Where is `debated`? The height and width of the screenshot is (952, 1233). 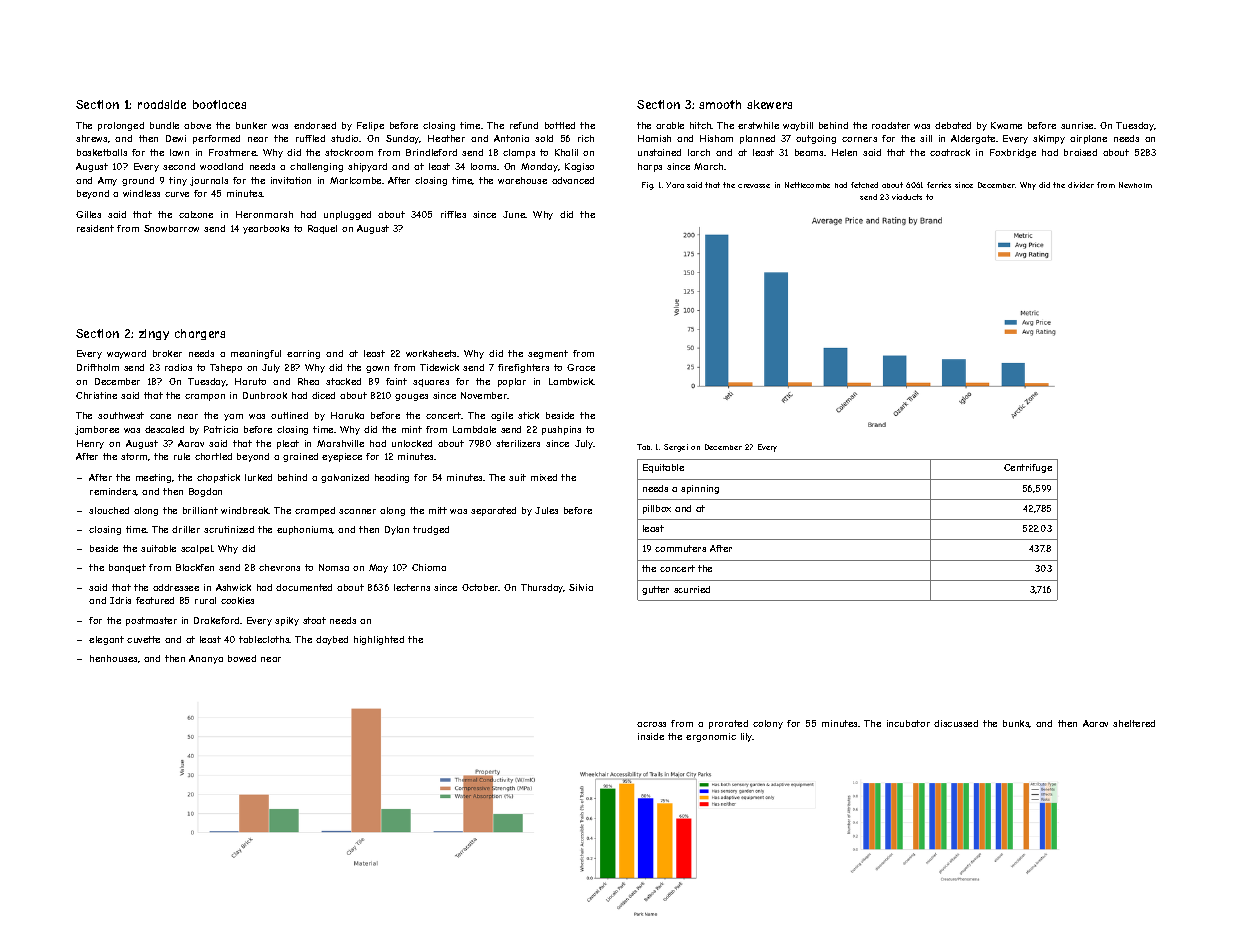
debated is located at coordinates (953, 125).
